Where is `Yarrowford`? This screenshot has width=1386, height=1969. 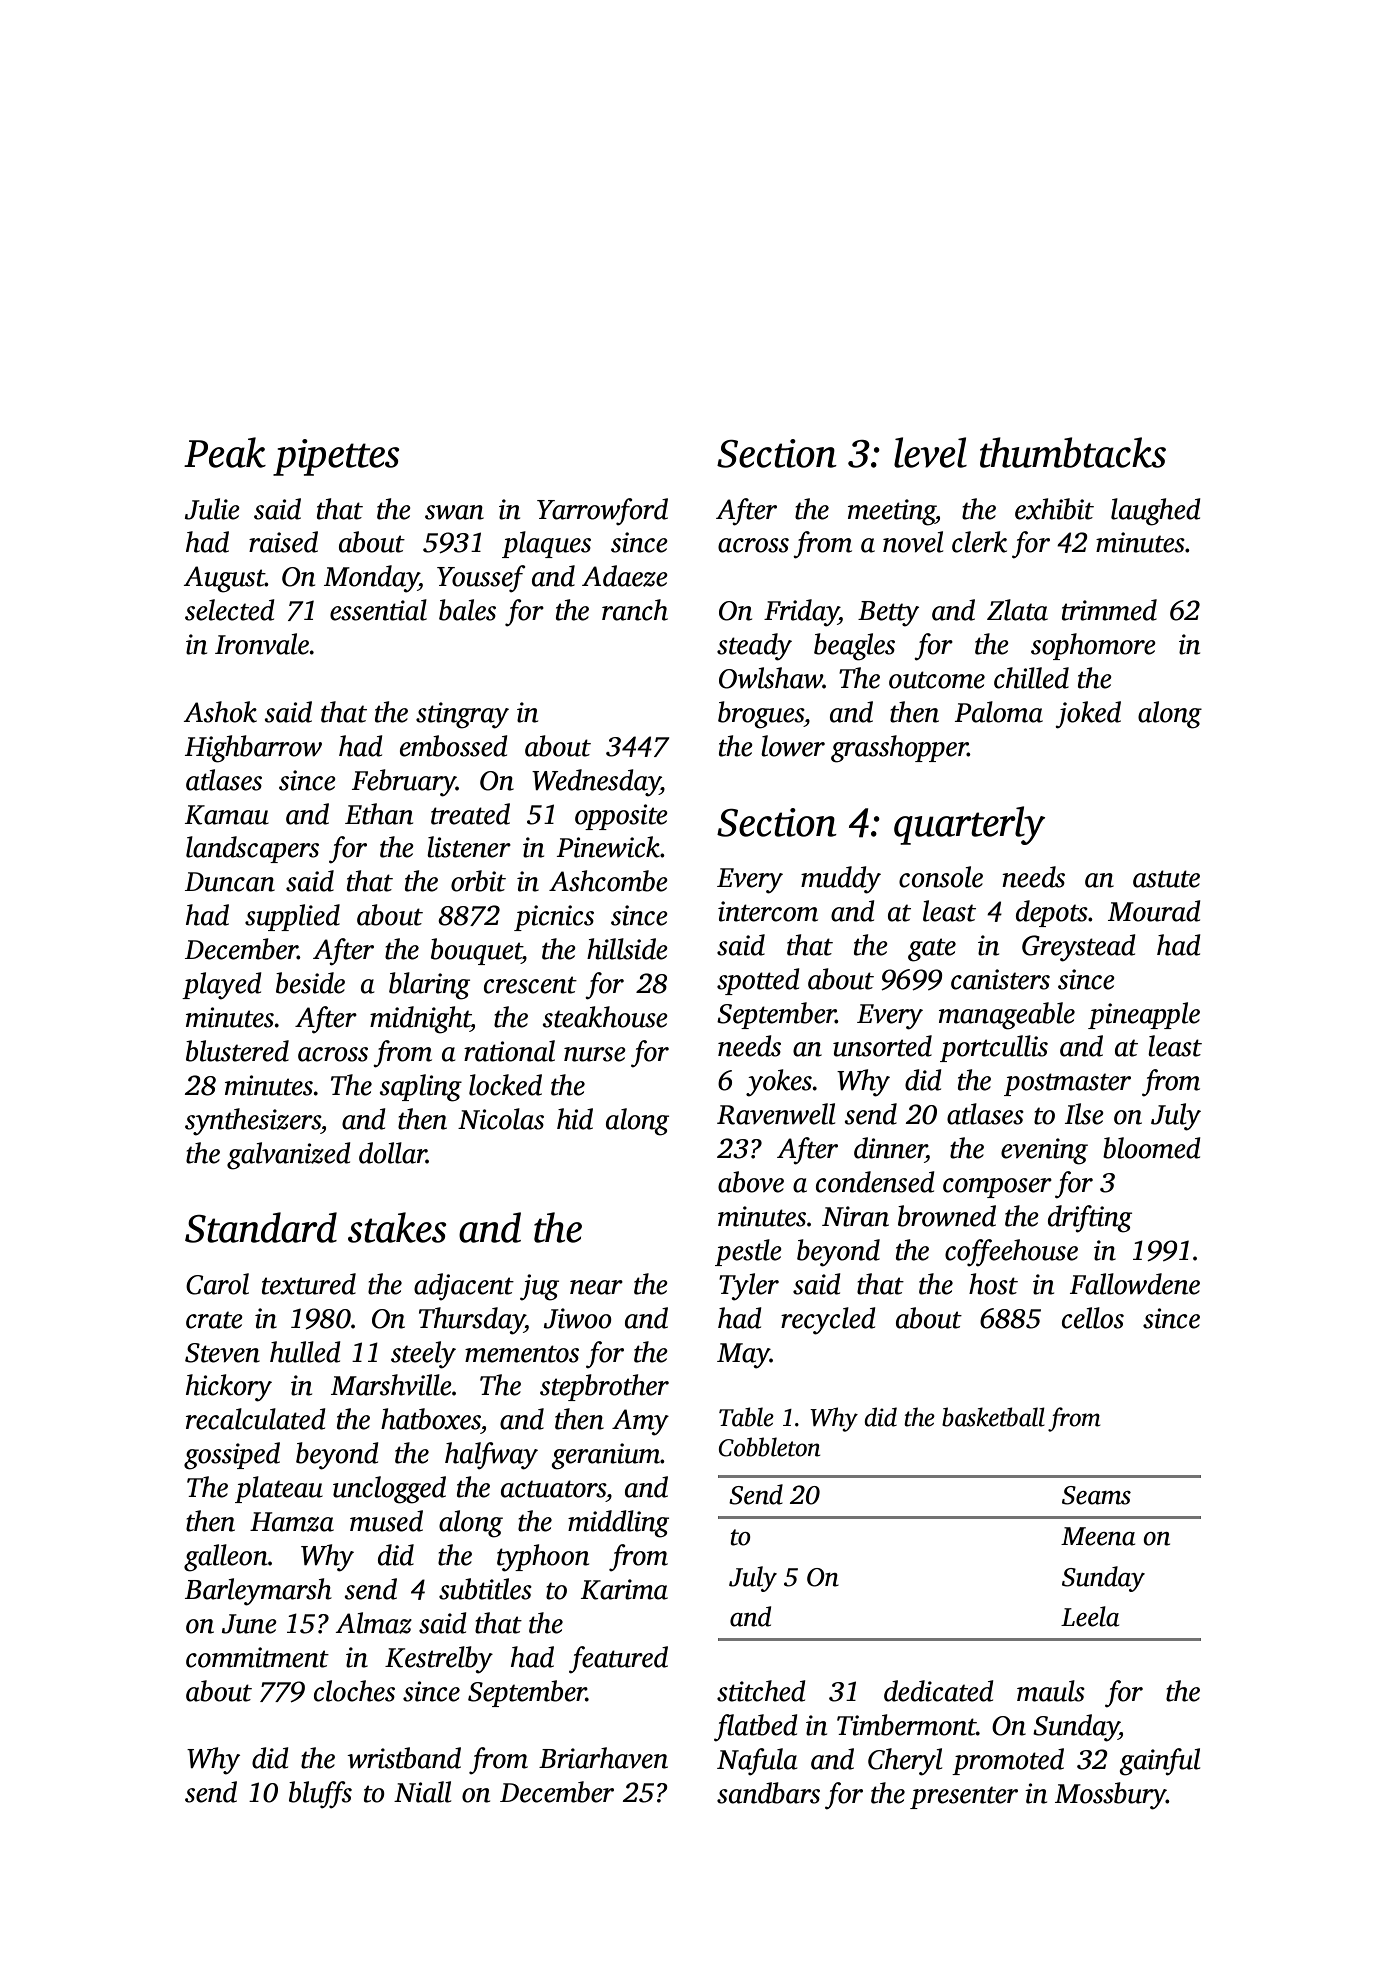
Yarrowford is located at coordinates (602, 512).
